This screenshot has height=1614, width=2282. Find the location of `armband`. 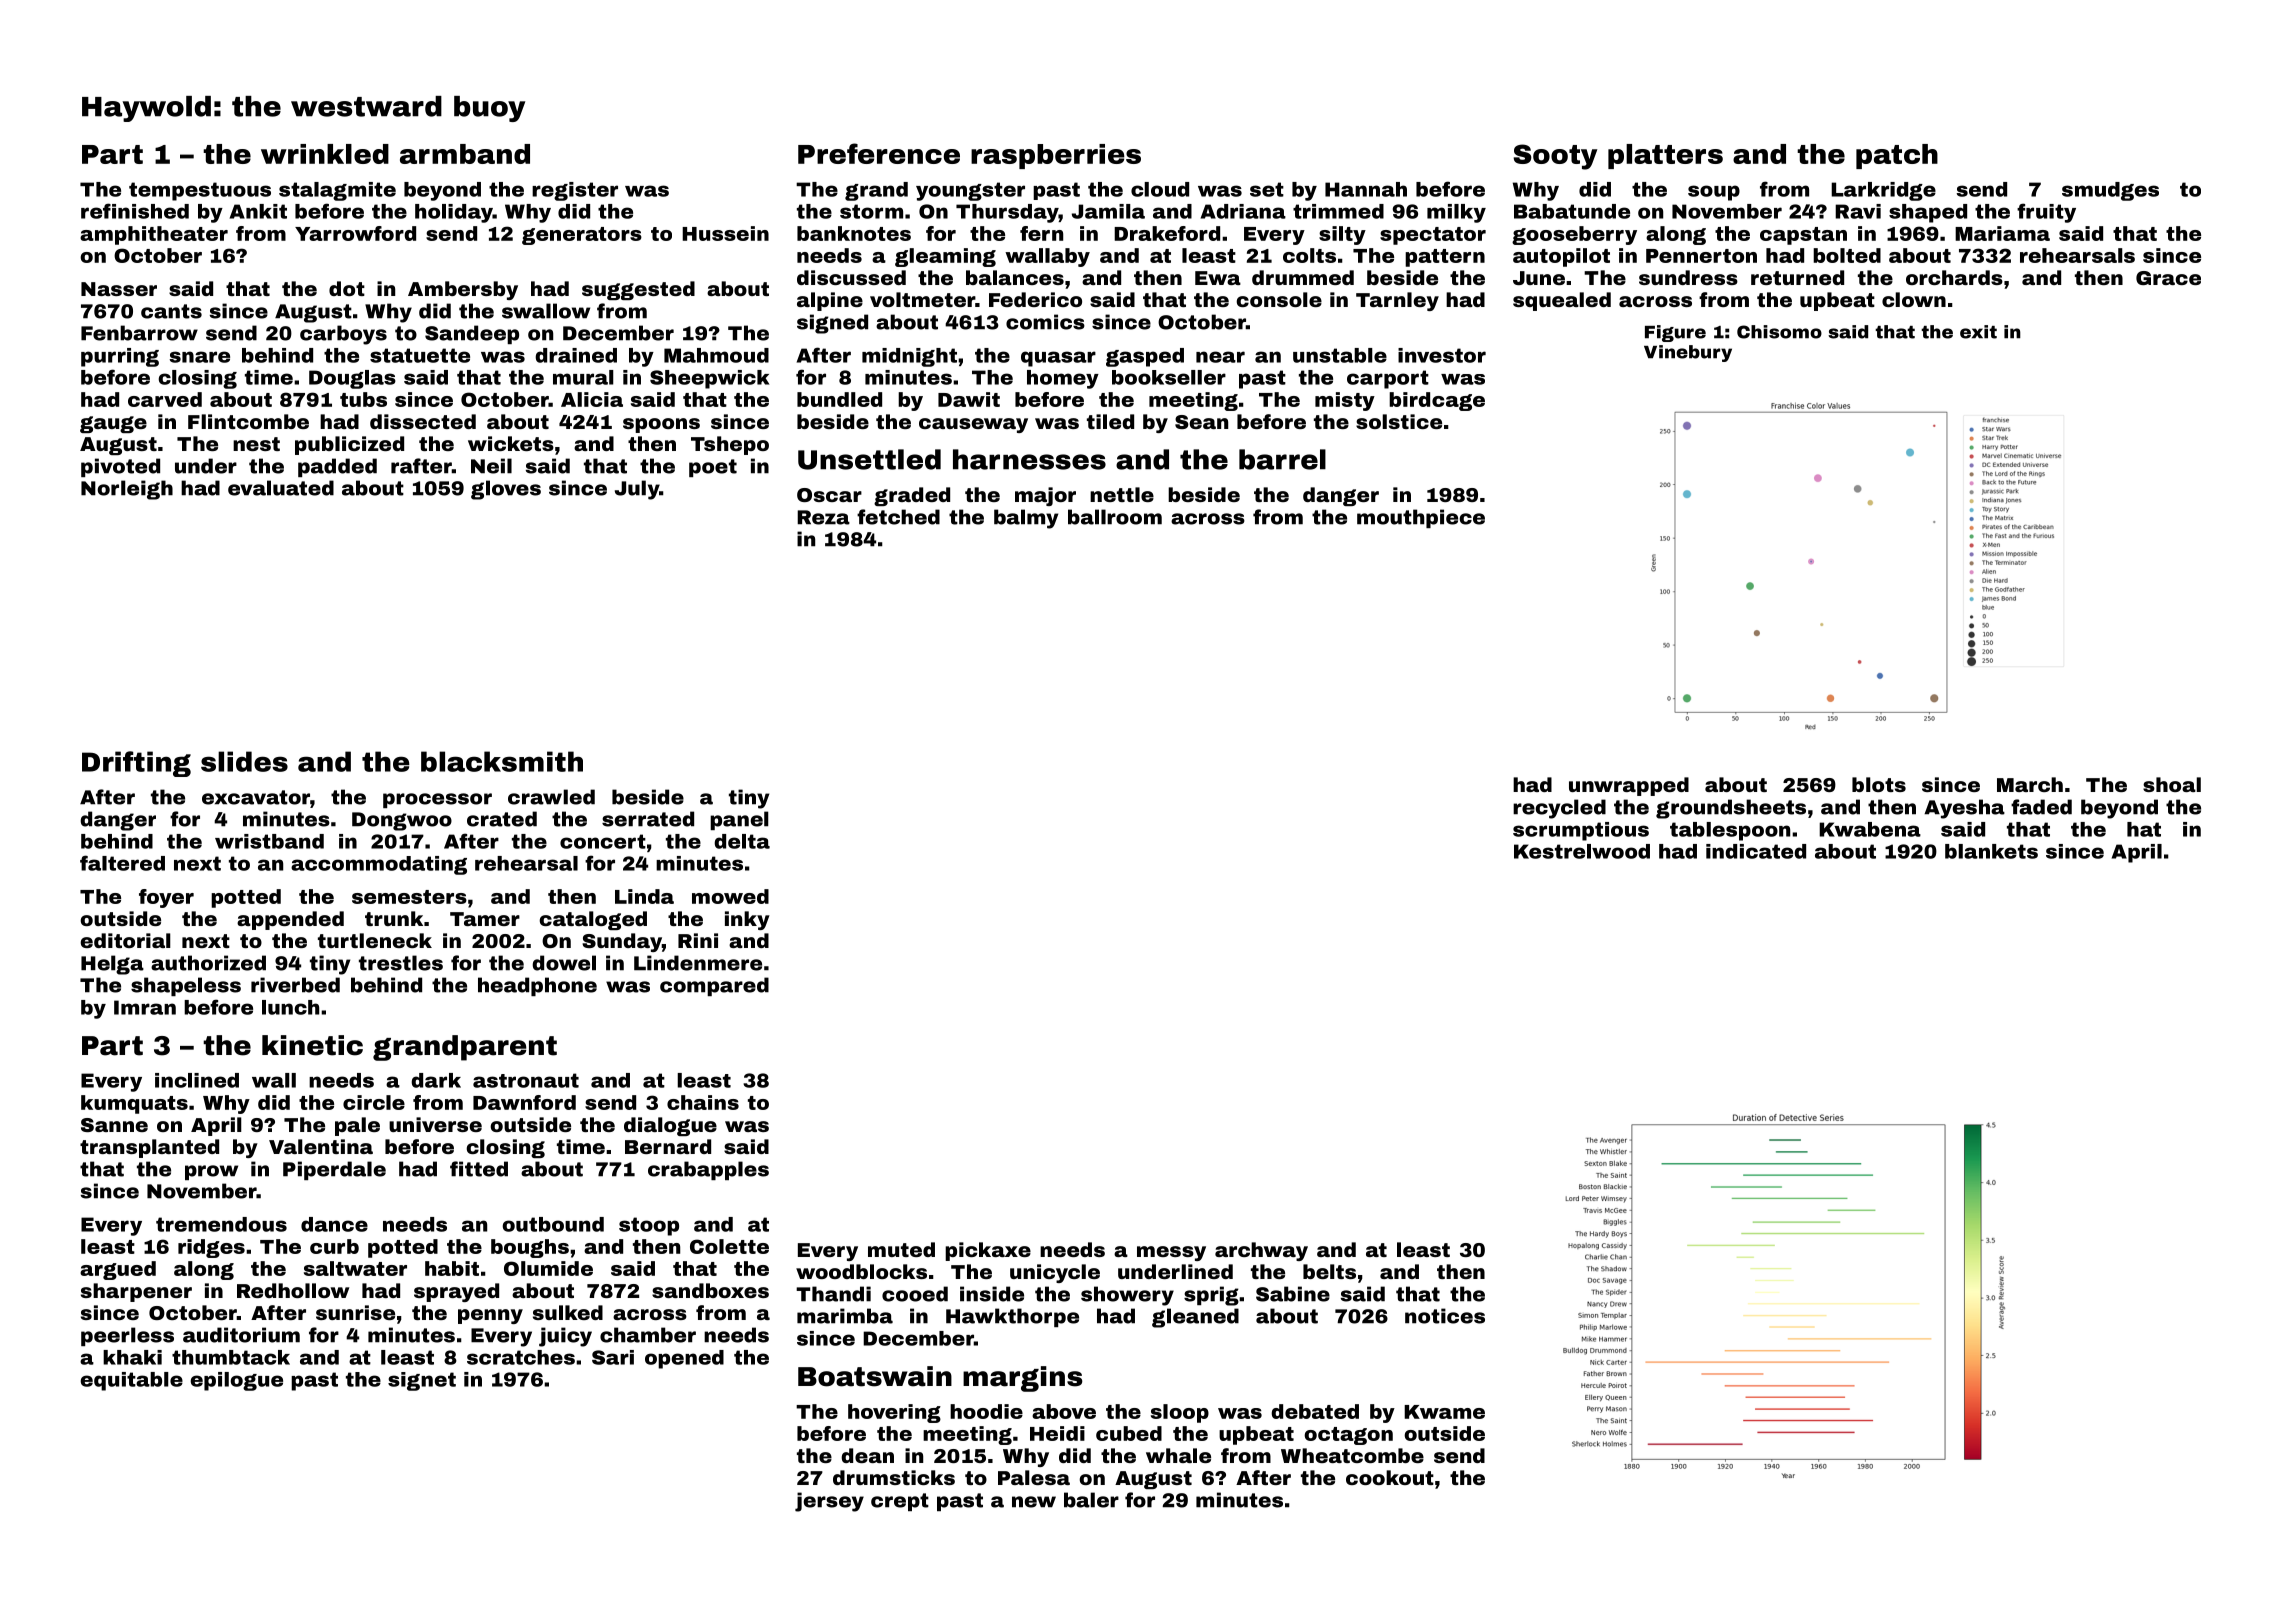

armband is located at coordinates (465, 154).
